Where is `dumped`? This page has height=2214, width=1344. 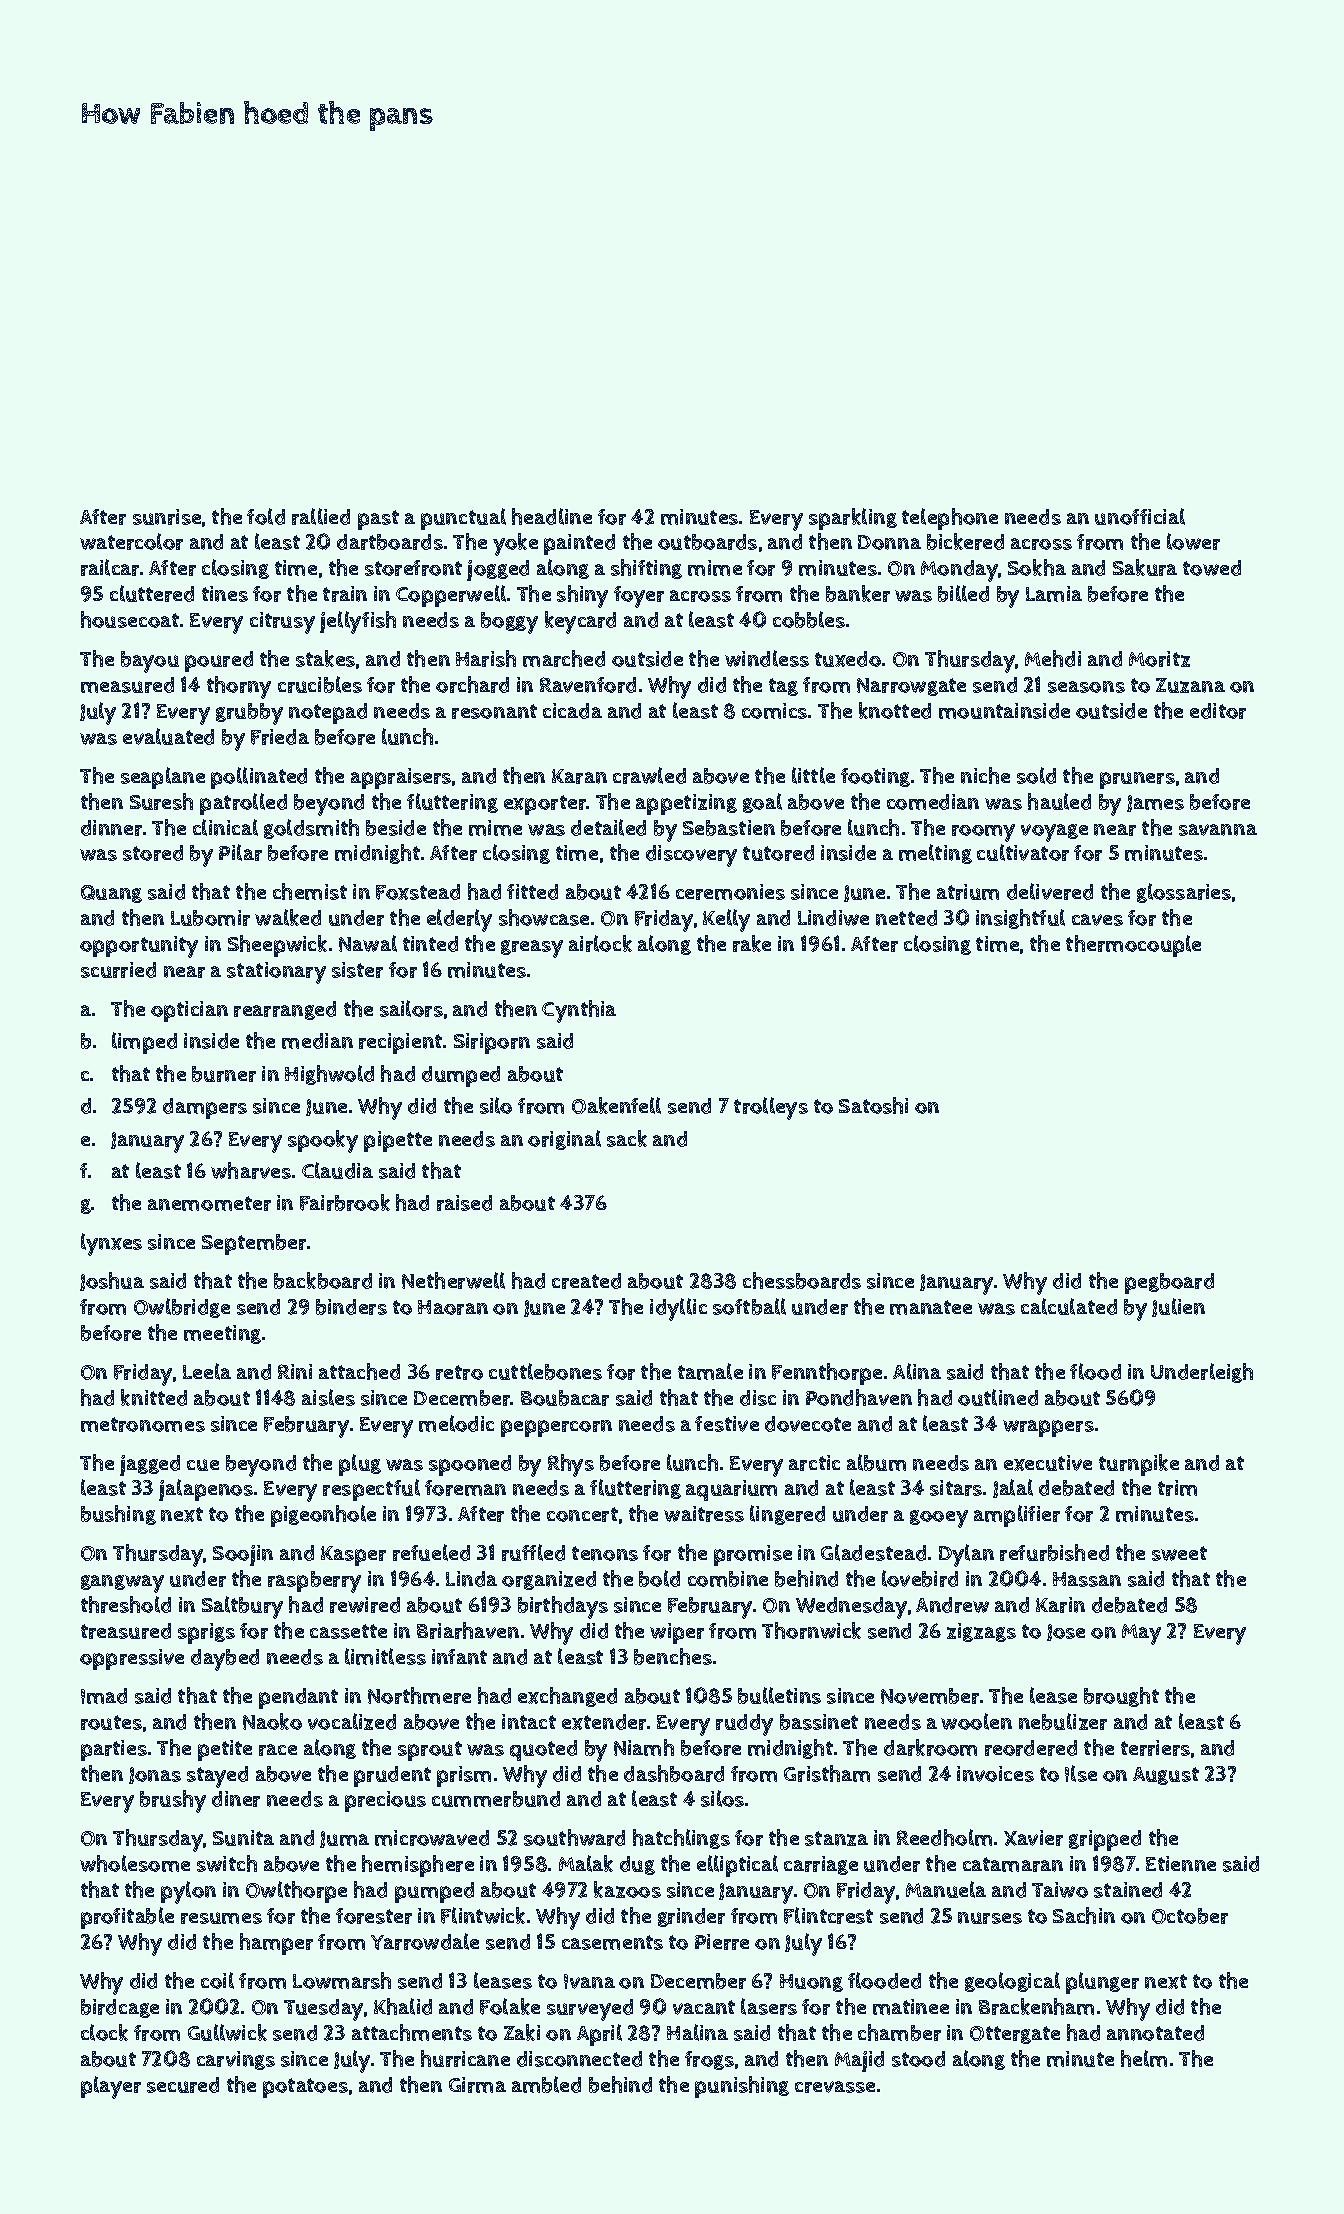 dumped is located at coordinates (461, 1076).
